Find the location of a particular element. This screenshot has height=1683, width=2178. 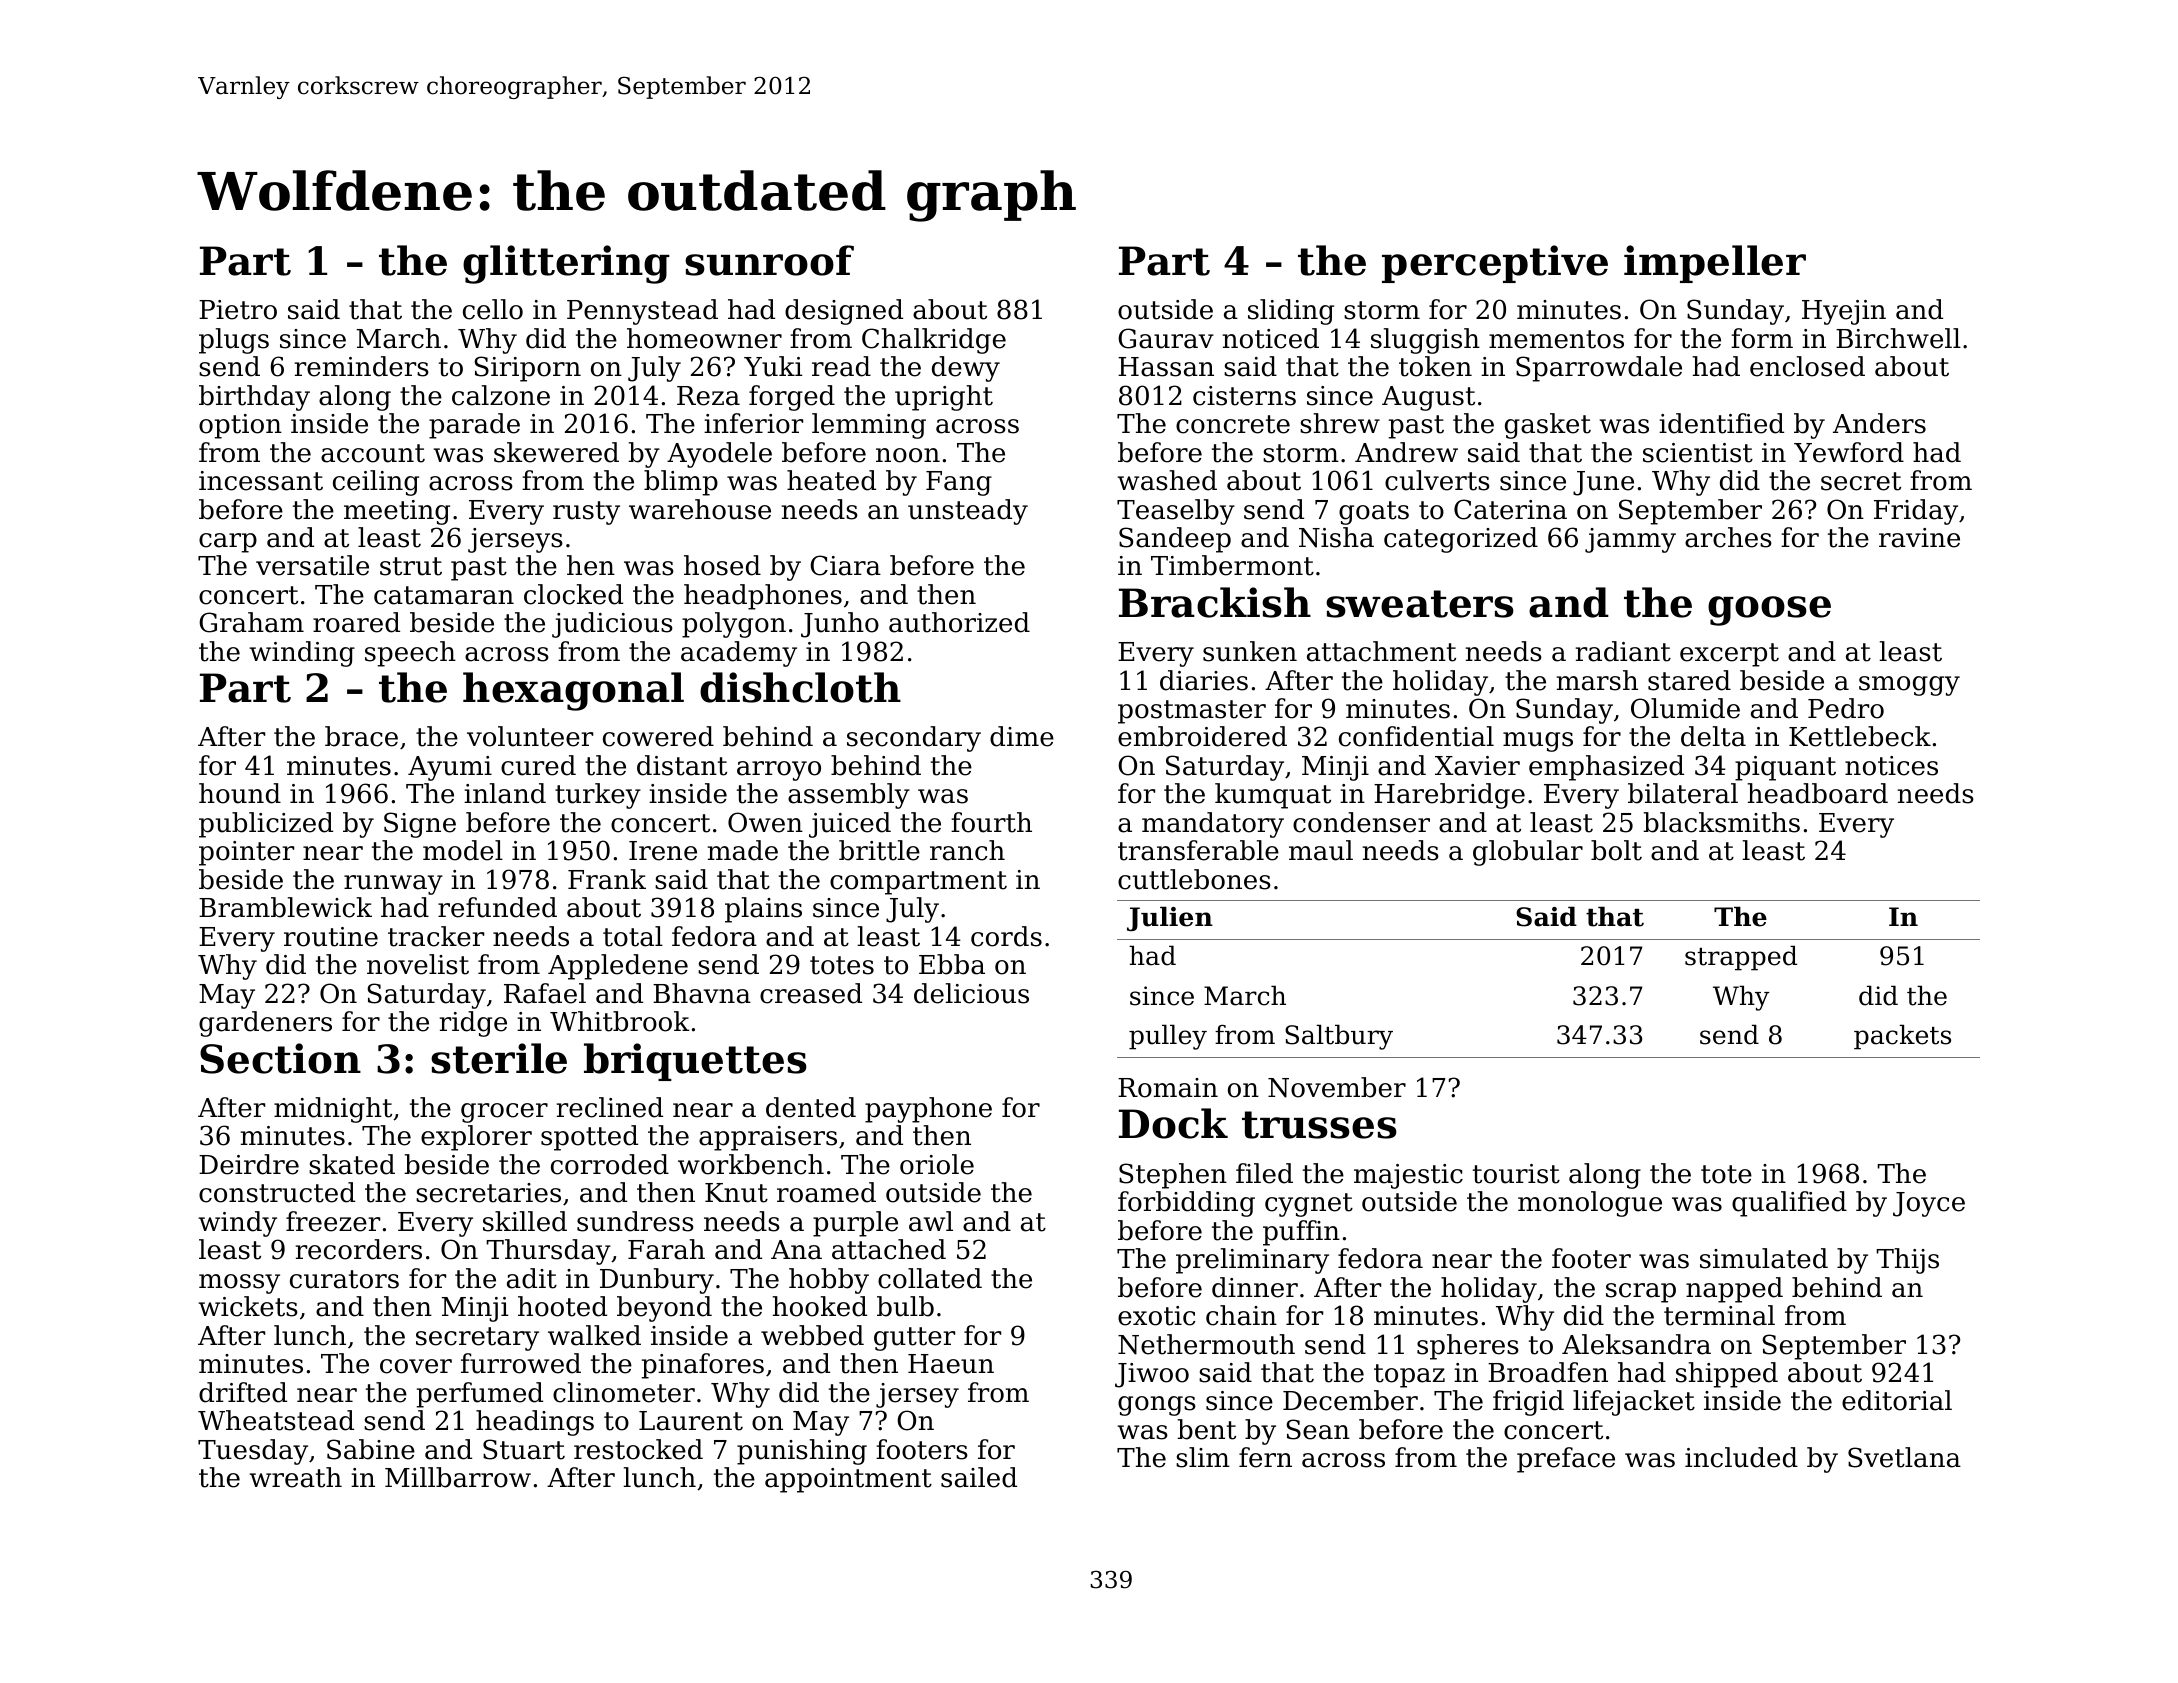

perceptive is located at coordinates (1495, 264).
